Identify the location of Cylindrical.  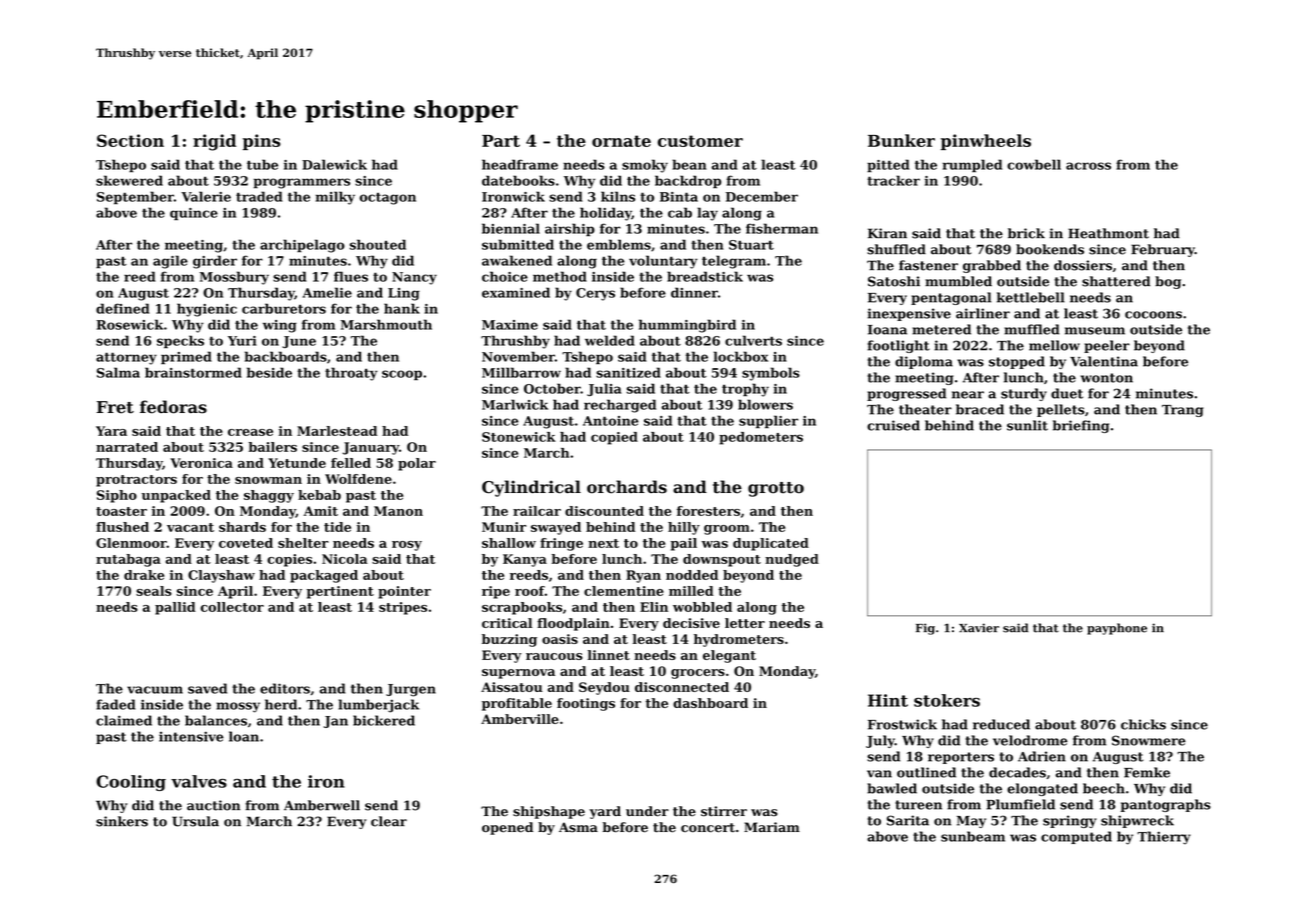
(531, 488).
